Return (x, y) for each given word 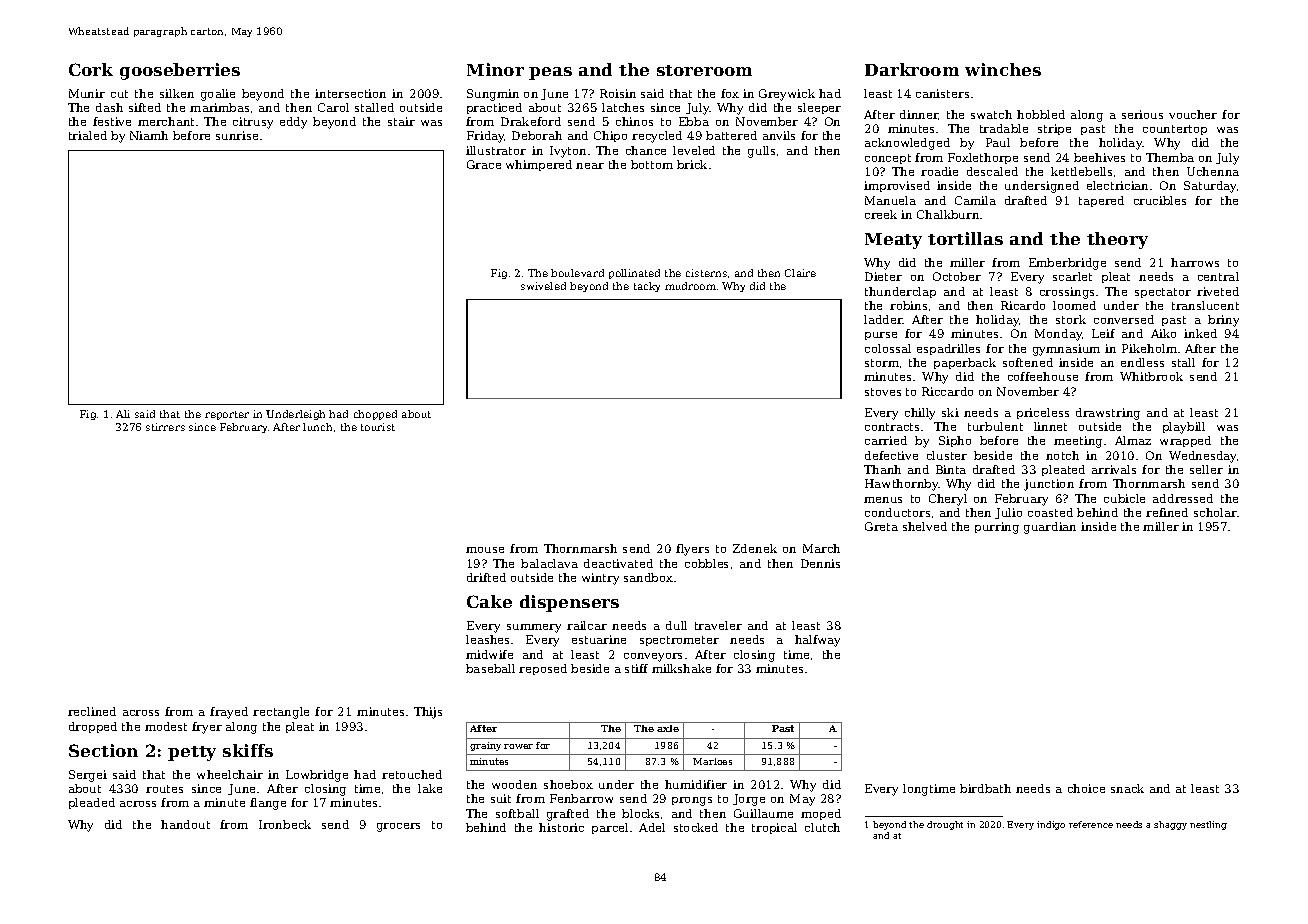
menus (883, 500)
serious (1142, 114)
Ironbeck (285, 824)
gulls (761, 152)
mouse (485, 550)
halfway (817, 641)
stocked (696, 827)
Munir (87, 93)
